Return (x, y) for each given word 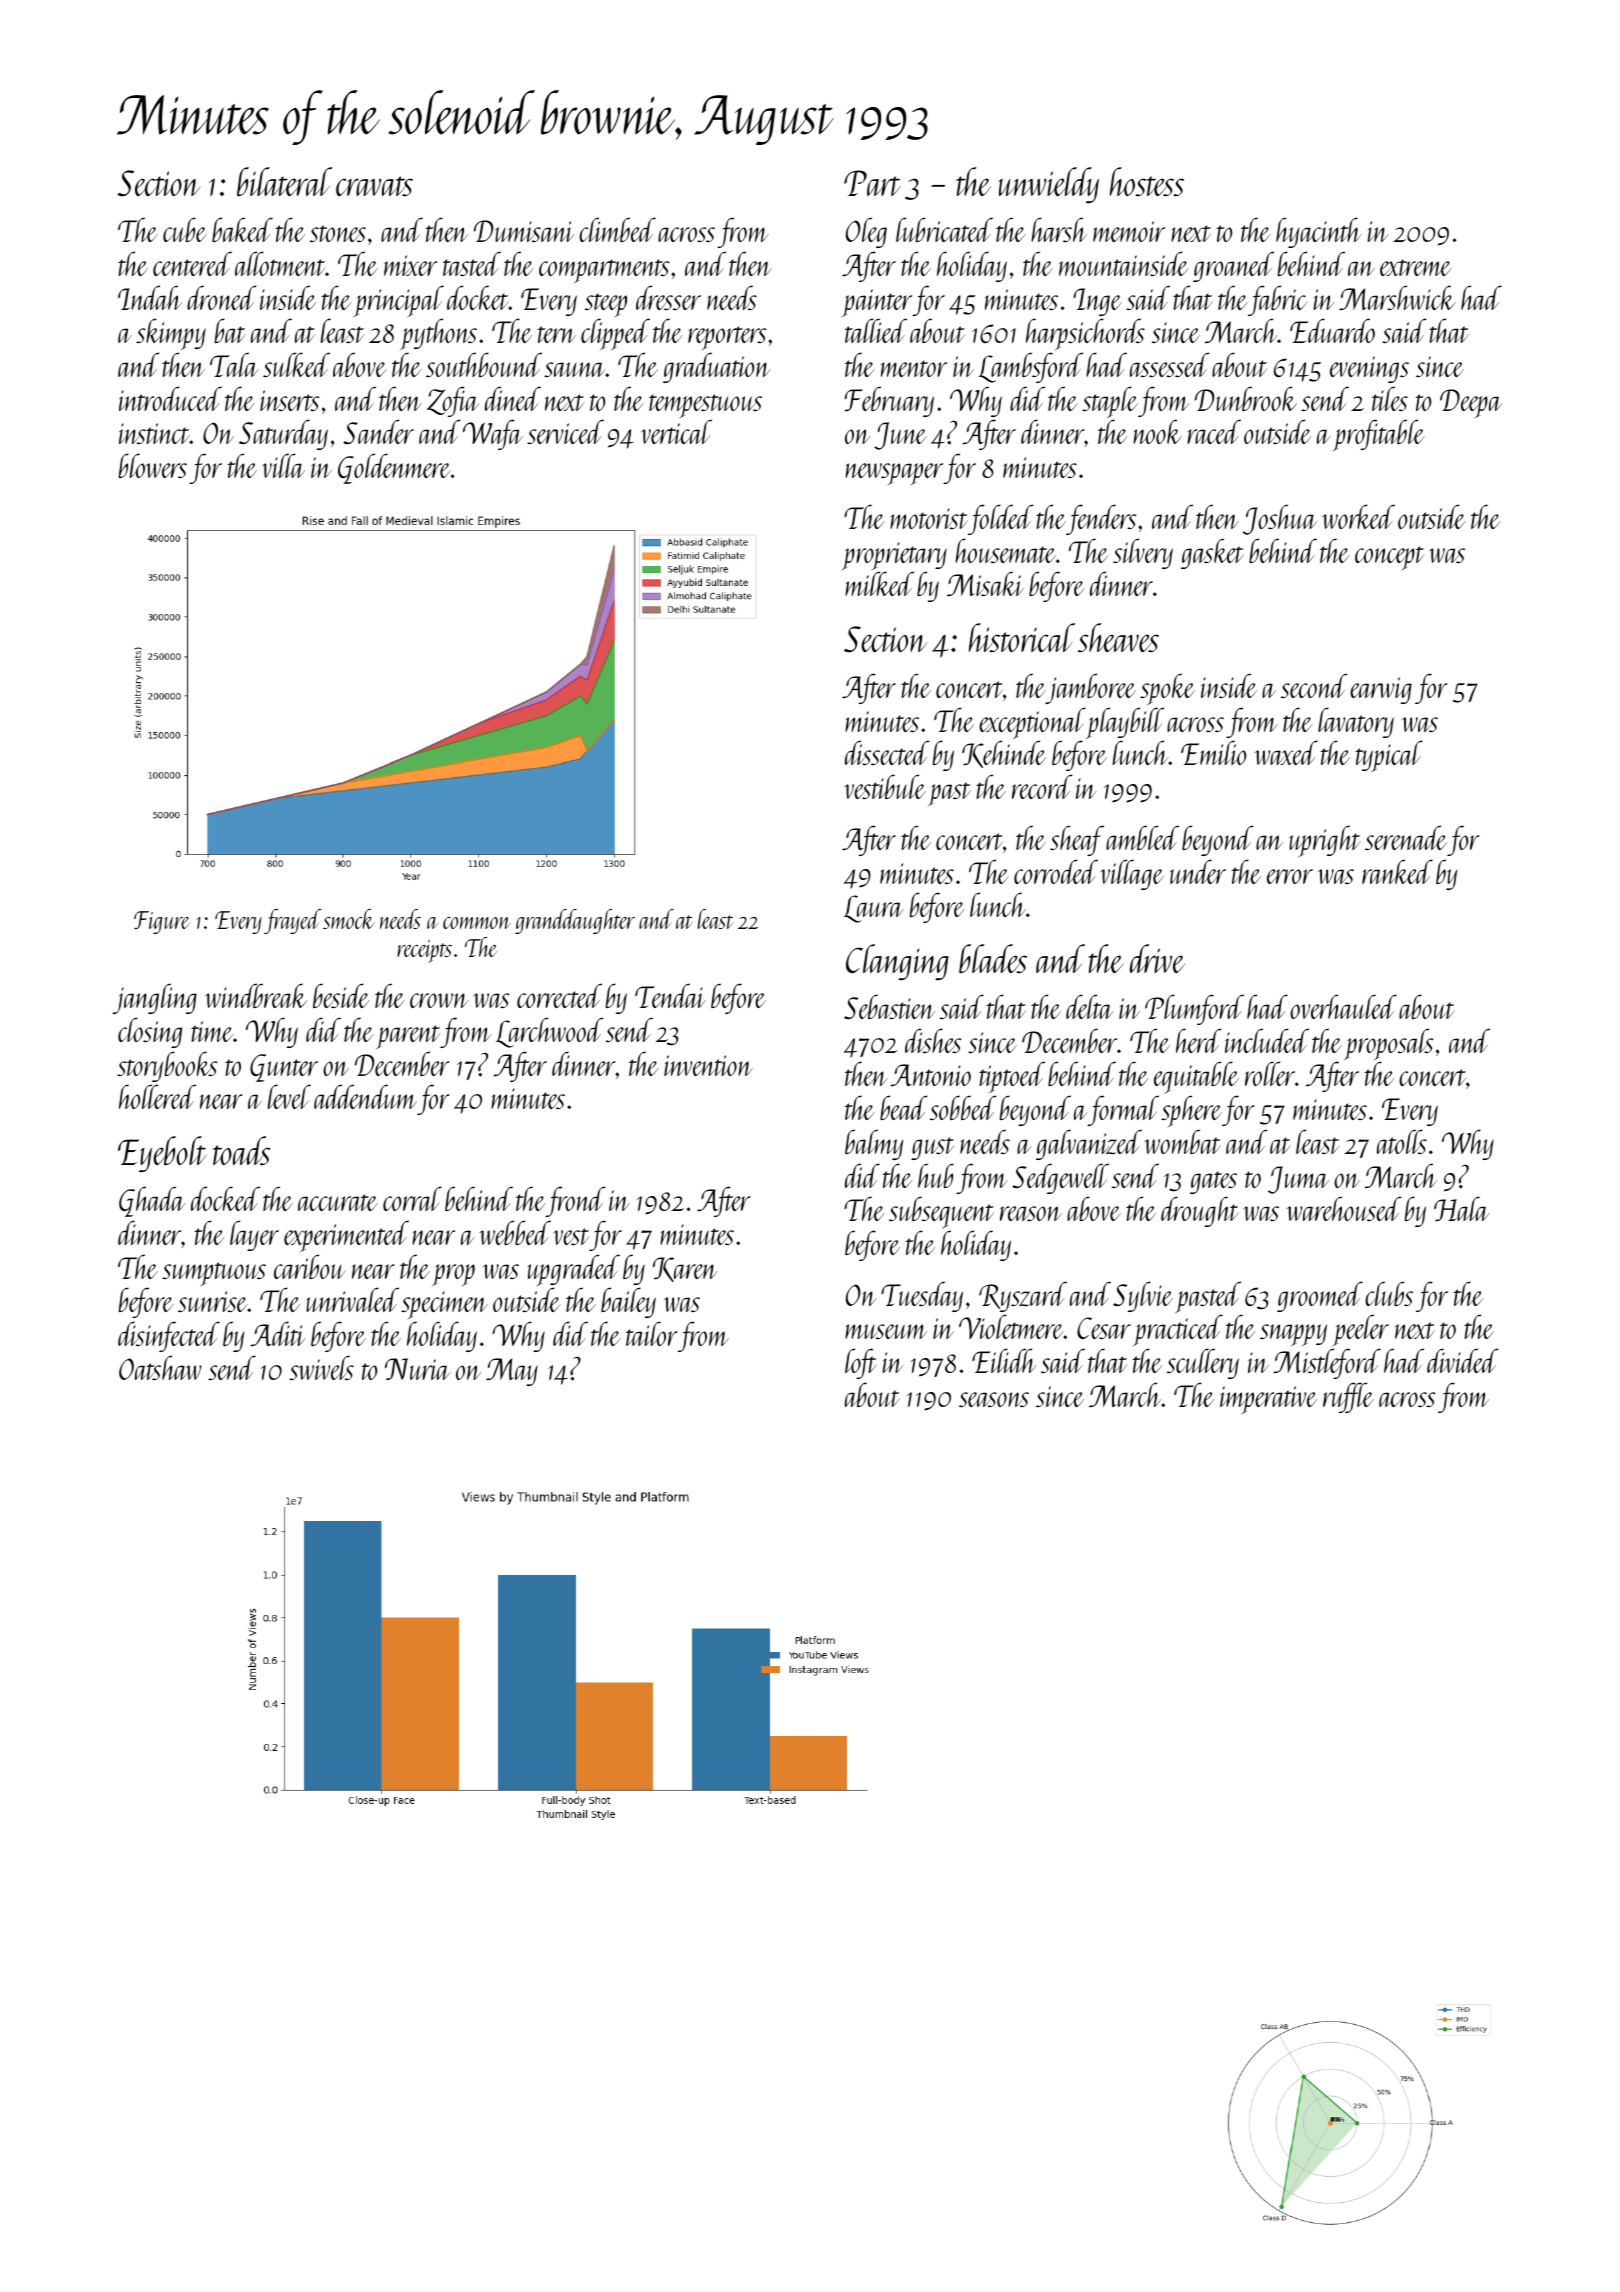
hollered (157, 1096)
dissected (887, 752)
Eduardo (1332, 330)
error (1290, 876)
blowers (153, 465)
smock (349, 919)
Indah (150, 297)
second (1314, 685)
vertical (676, 432)
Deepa (1471, 403)
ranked (1397, 871)
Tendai (670, 995)
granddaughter (575, 921)
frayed (292, 921)
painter (877, 303)
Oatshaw (160, 1367)
